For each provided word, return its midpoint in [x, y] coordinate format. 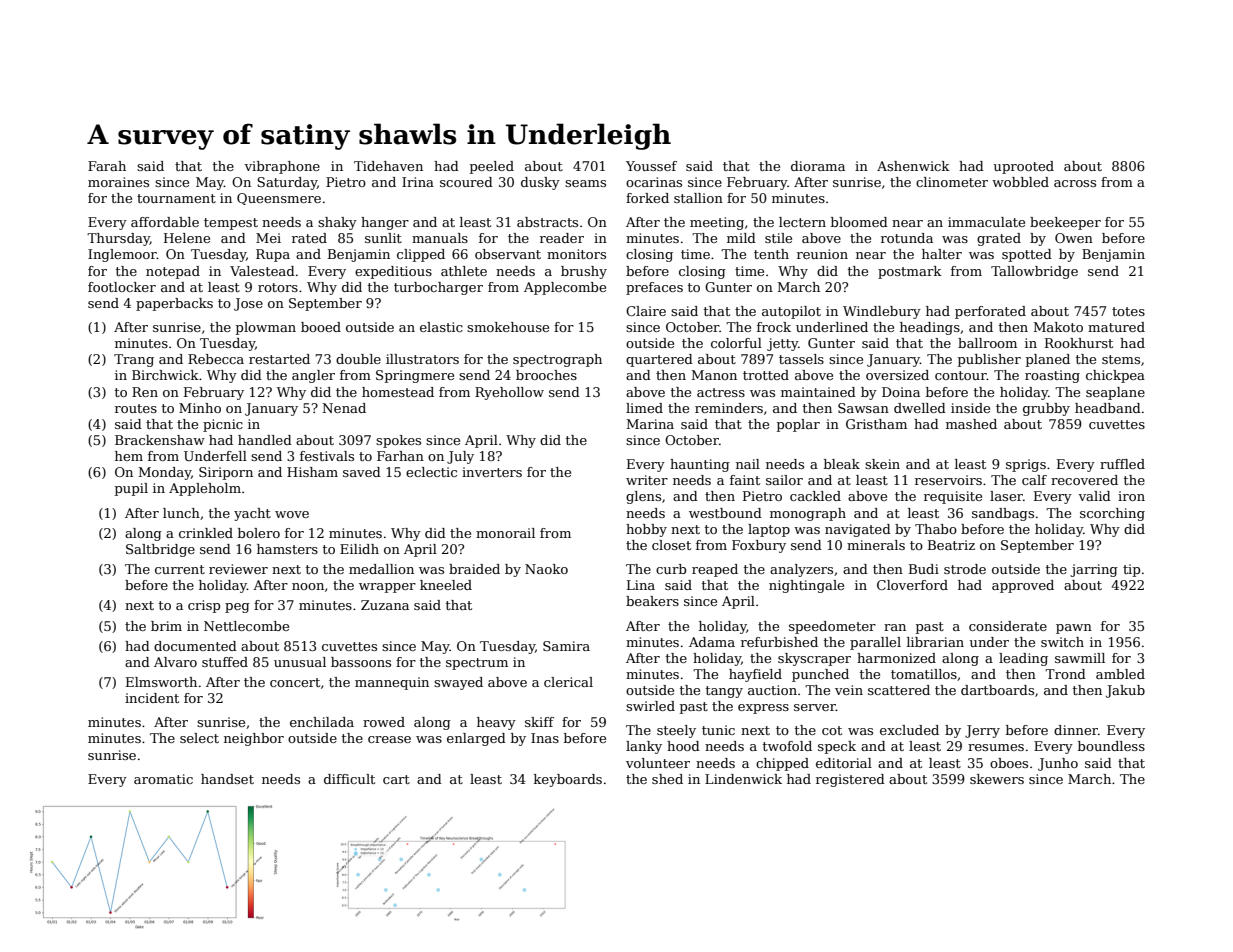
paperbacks [174, 304]
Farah [107, 166]
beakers [652, 601]
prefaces [654, 288]
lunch [181, 513]
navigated [858, 530]
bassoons [361, 662]
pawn [1074, 629]
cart [396, 779]
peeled [492, 167]
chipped [782, 764]
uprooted [1024, 167]
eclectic [431, 472]
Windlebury [882, 312]
